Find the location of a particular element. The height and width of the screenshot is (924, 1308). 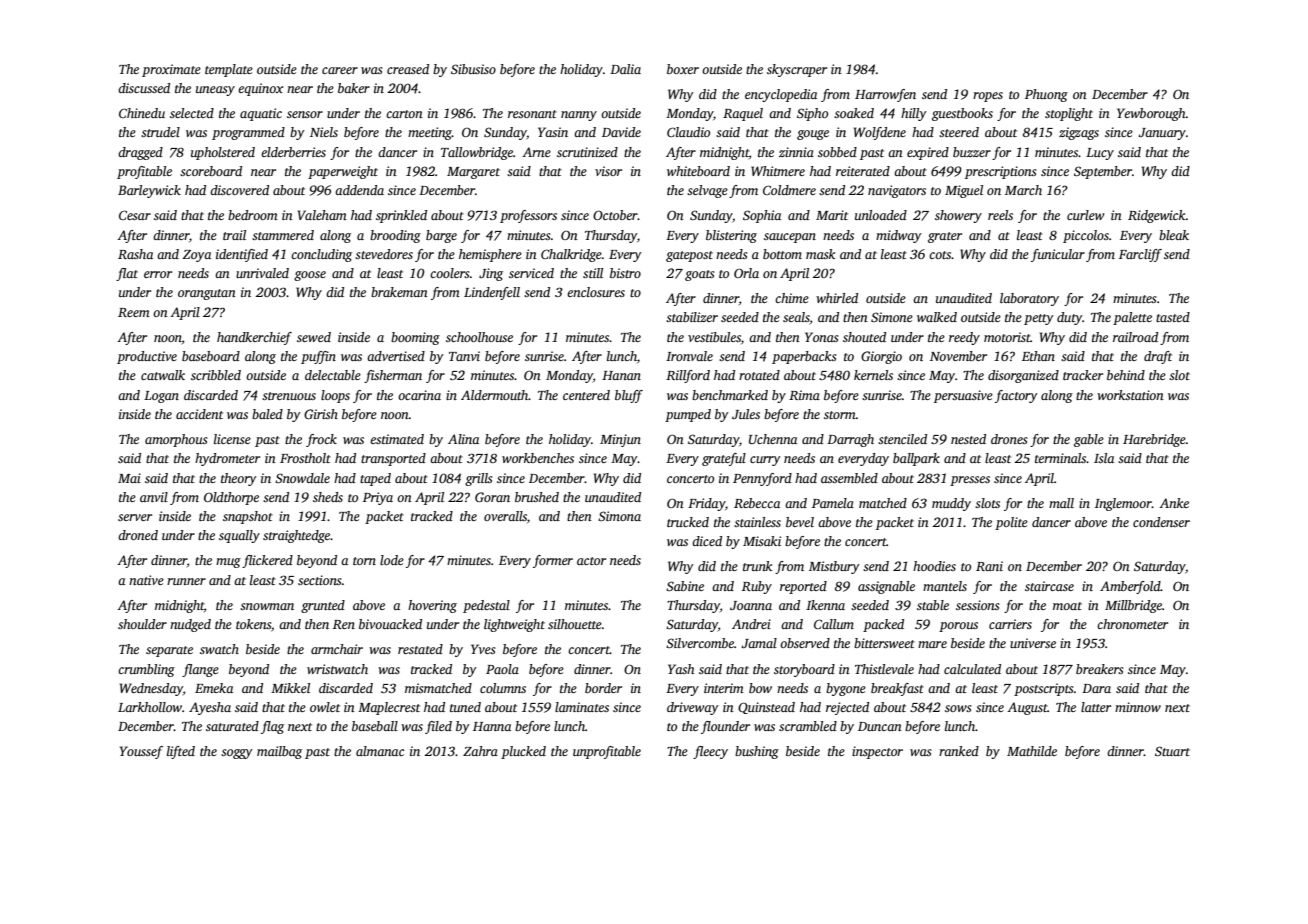

draft is located at coordinates (1158, 357).
